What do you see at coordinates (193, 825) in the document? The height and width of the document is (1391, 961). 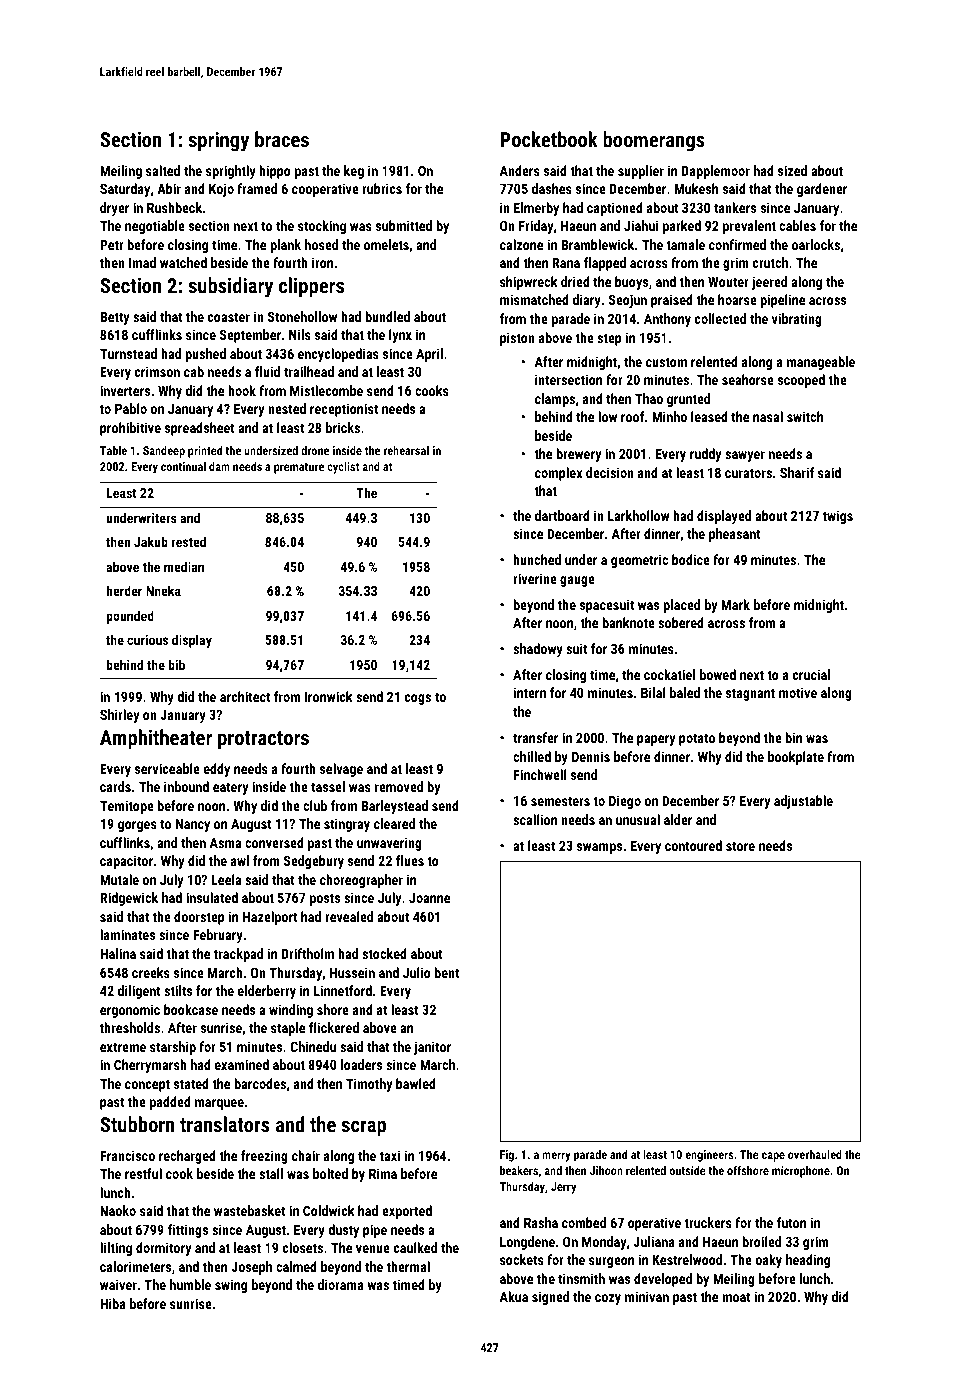 I see `Nancy` at bounding box center [193, 825].
